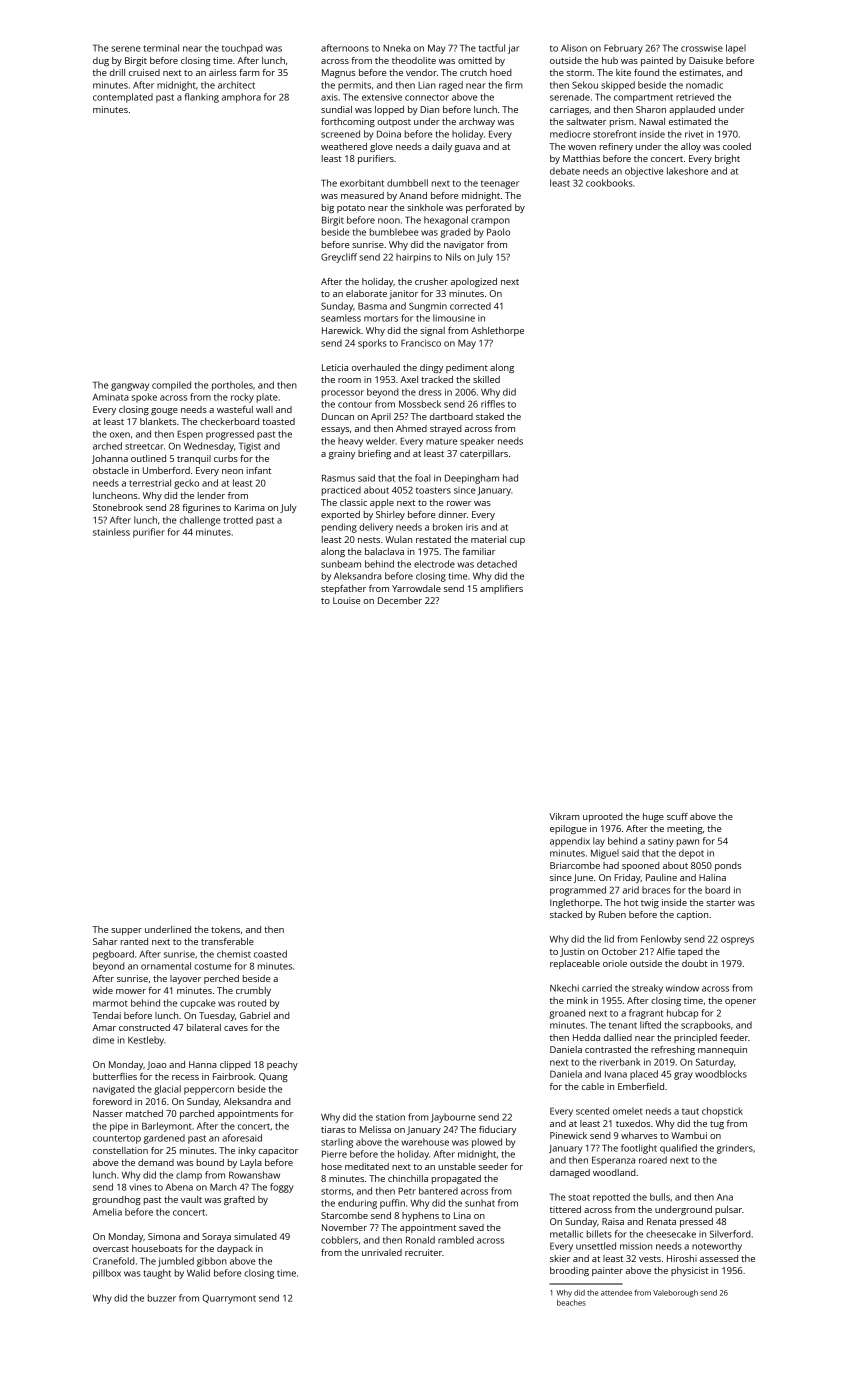 Image resolution: width=849 pixels, height=1400 pixels. I want to click on riffles, so click(493, 404).
